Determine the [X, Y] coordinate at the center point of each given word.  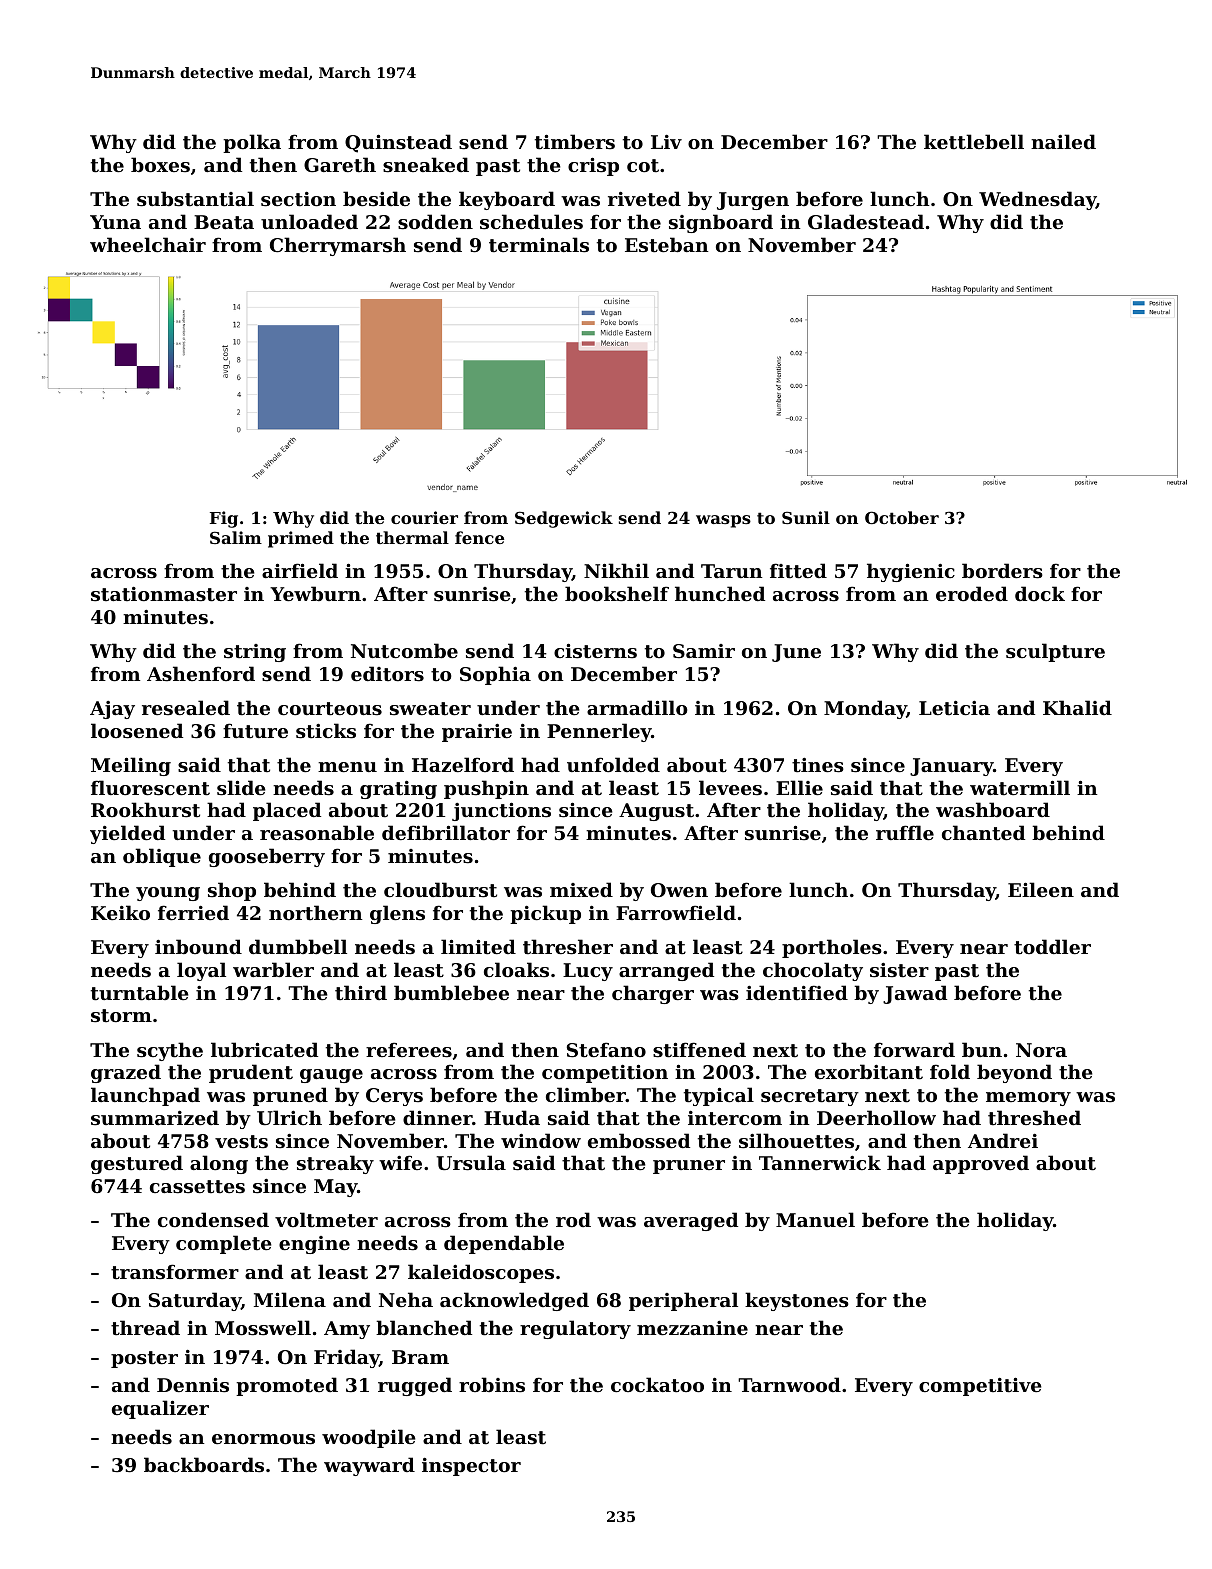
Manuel [815, 1219]
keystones [797, 1301]
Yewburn [315, 593]
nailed [1063, 141]
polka [252, 143]
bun [982, 1049]
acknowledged [514, 1301]
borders [1002, 571]
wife [400, 1162]
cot [643, 166]
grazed [126, 1073]
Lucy [588, 972]
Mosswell [263, 1328]
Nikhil [616, 570]
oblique [162, 857]
